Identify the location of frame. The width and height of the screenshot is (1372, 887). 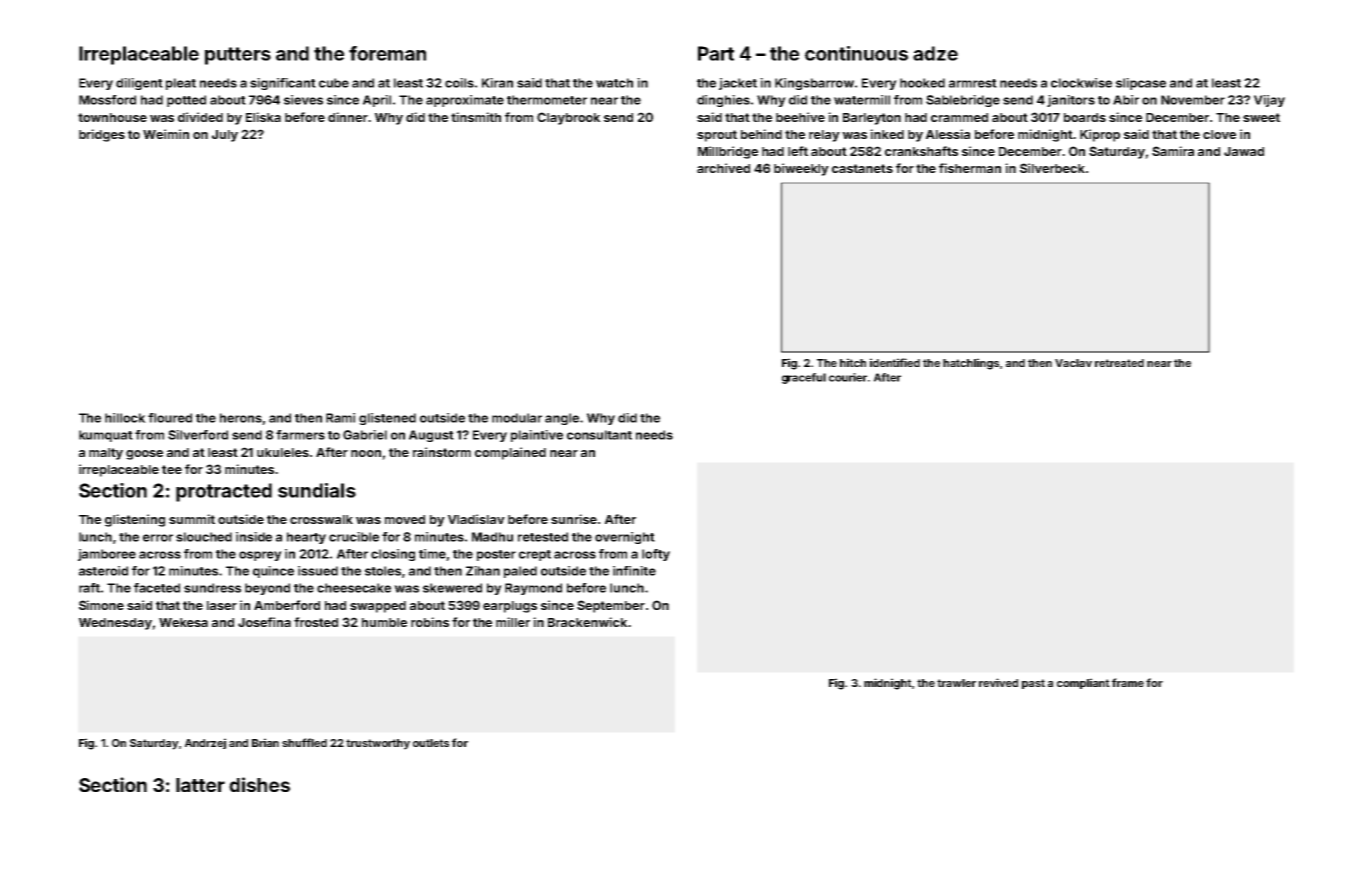
(1128, 682).
